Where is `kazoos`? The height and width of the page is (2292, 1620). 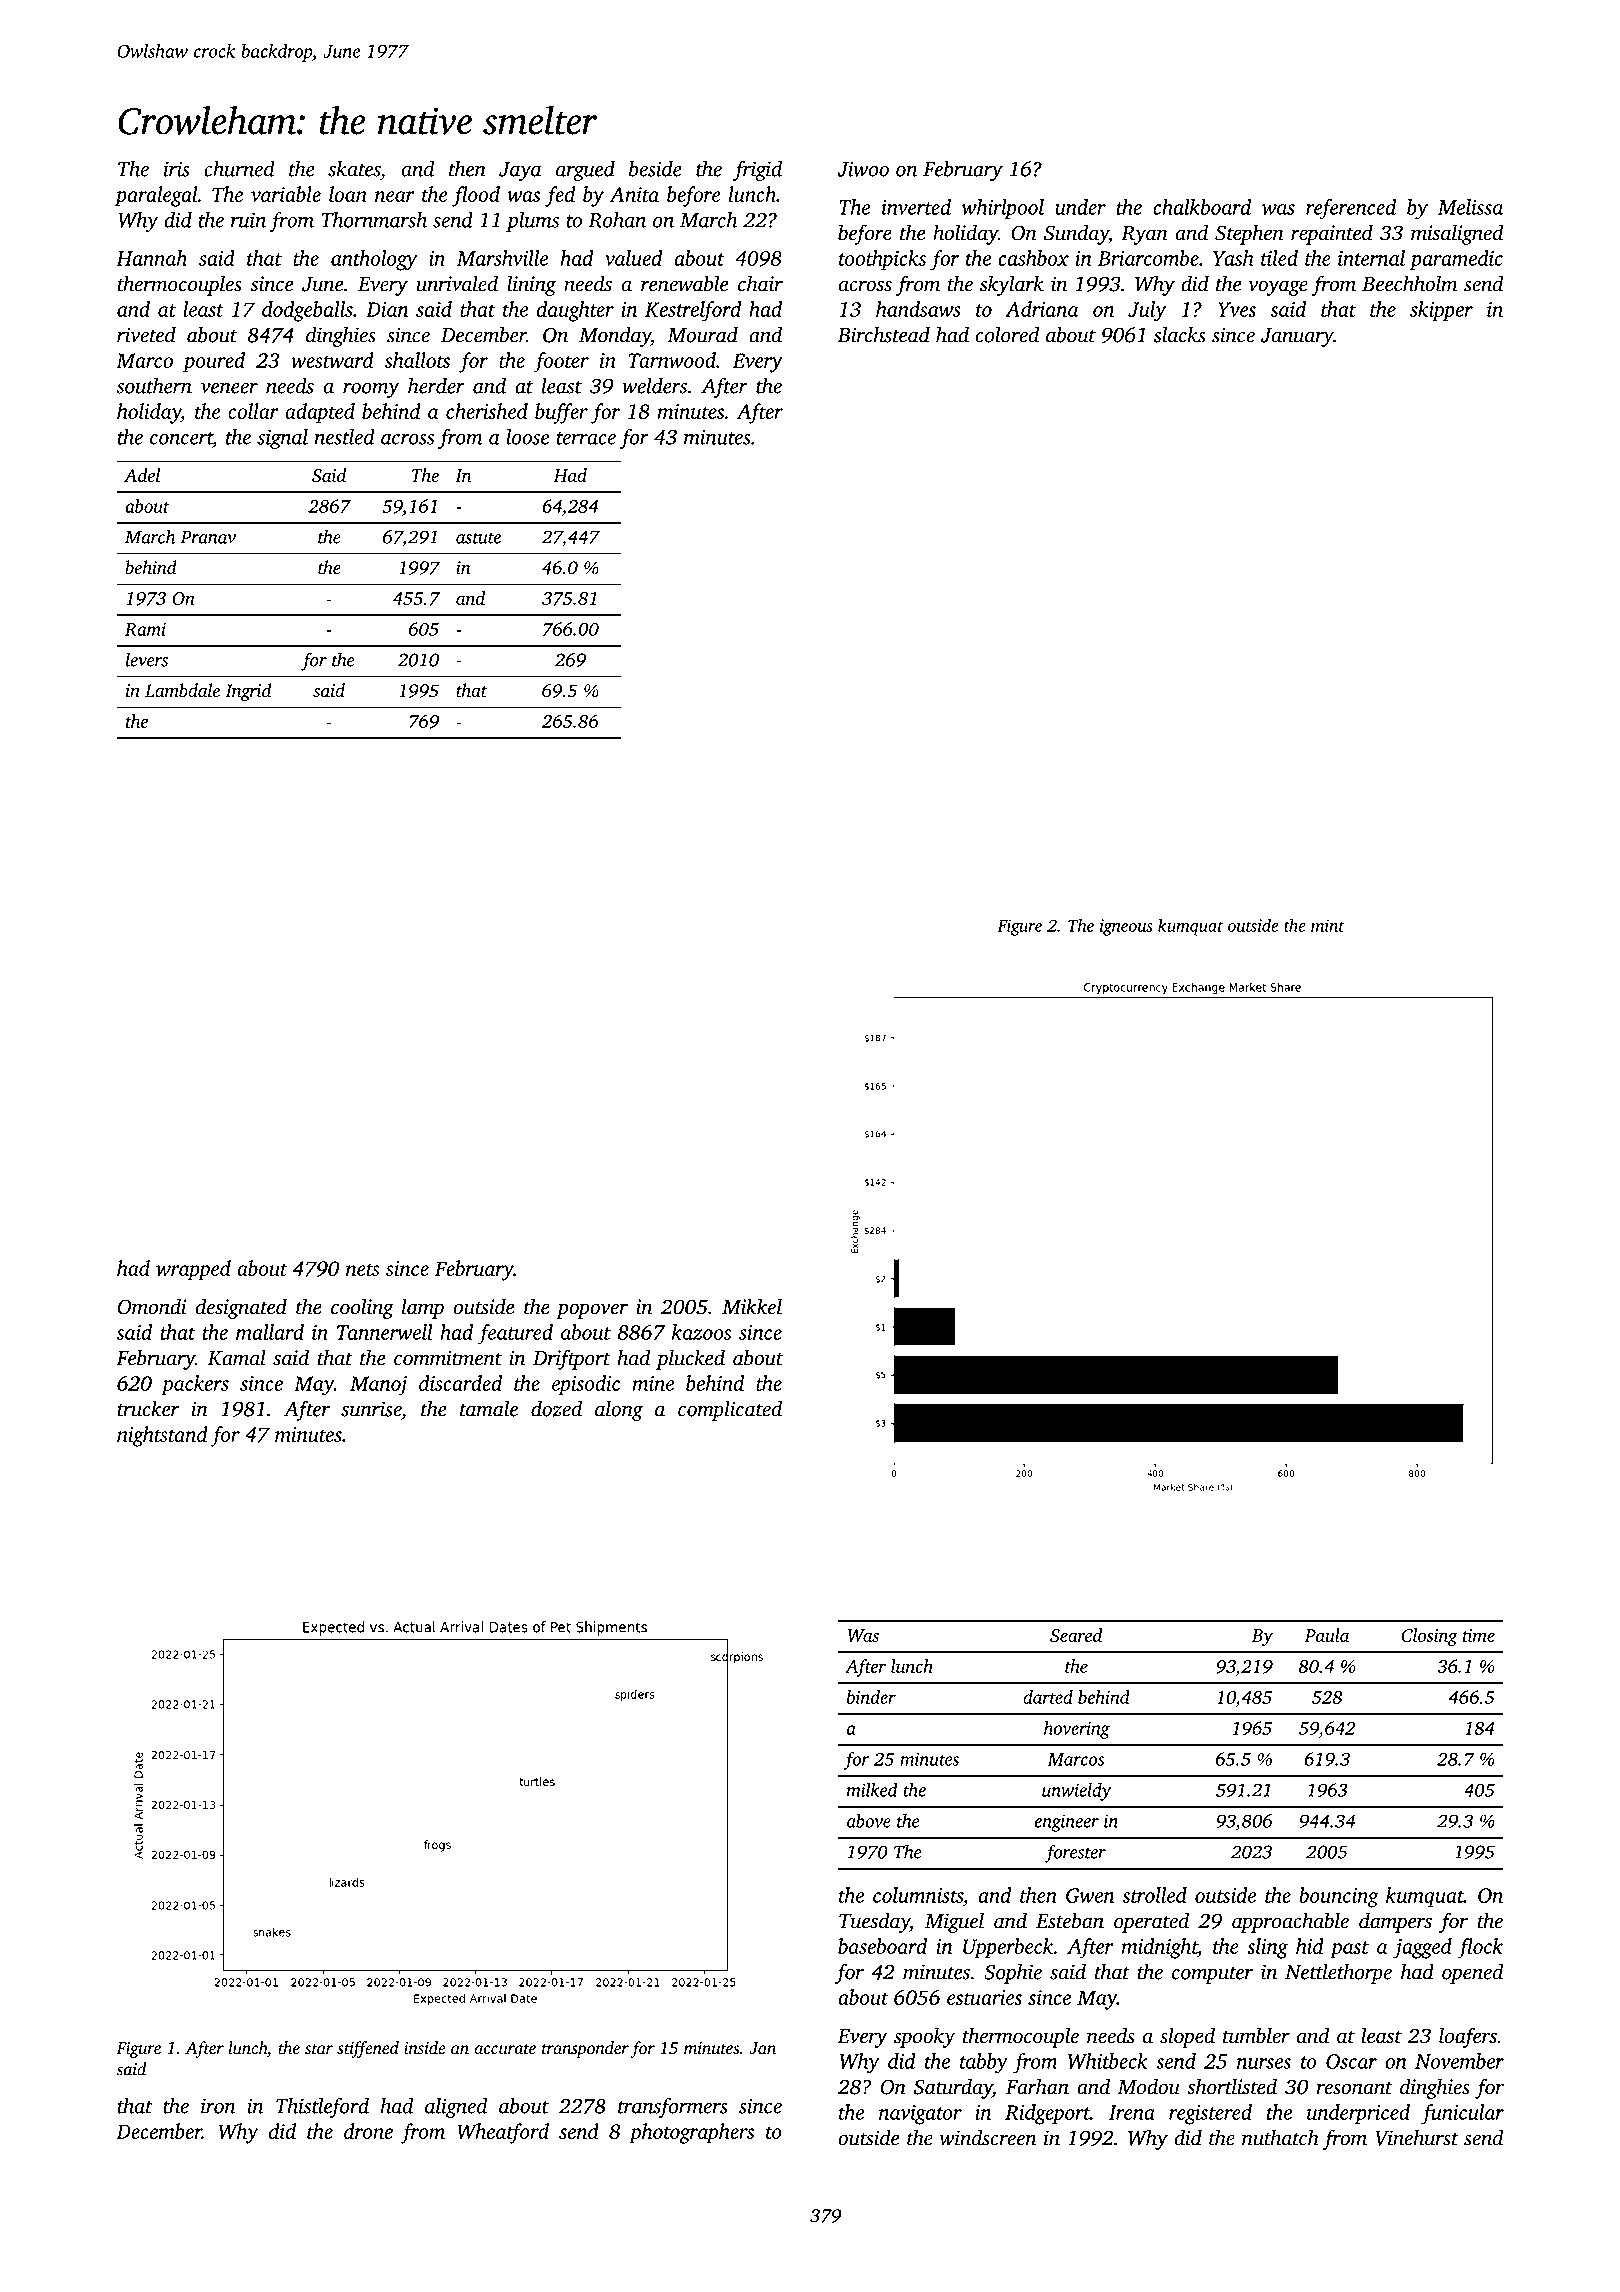
kazoos is located at coordinates (701, 1332).
